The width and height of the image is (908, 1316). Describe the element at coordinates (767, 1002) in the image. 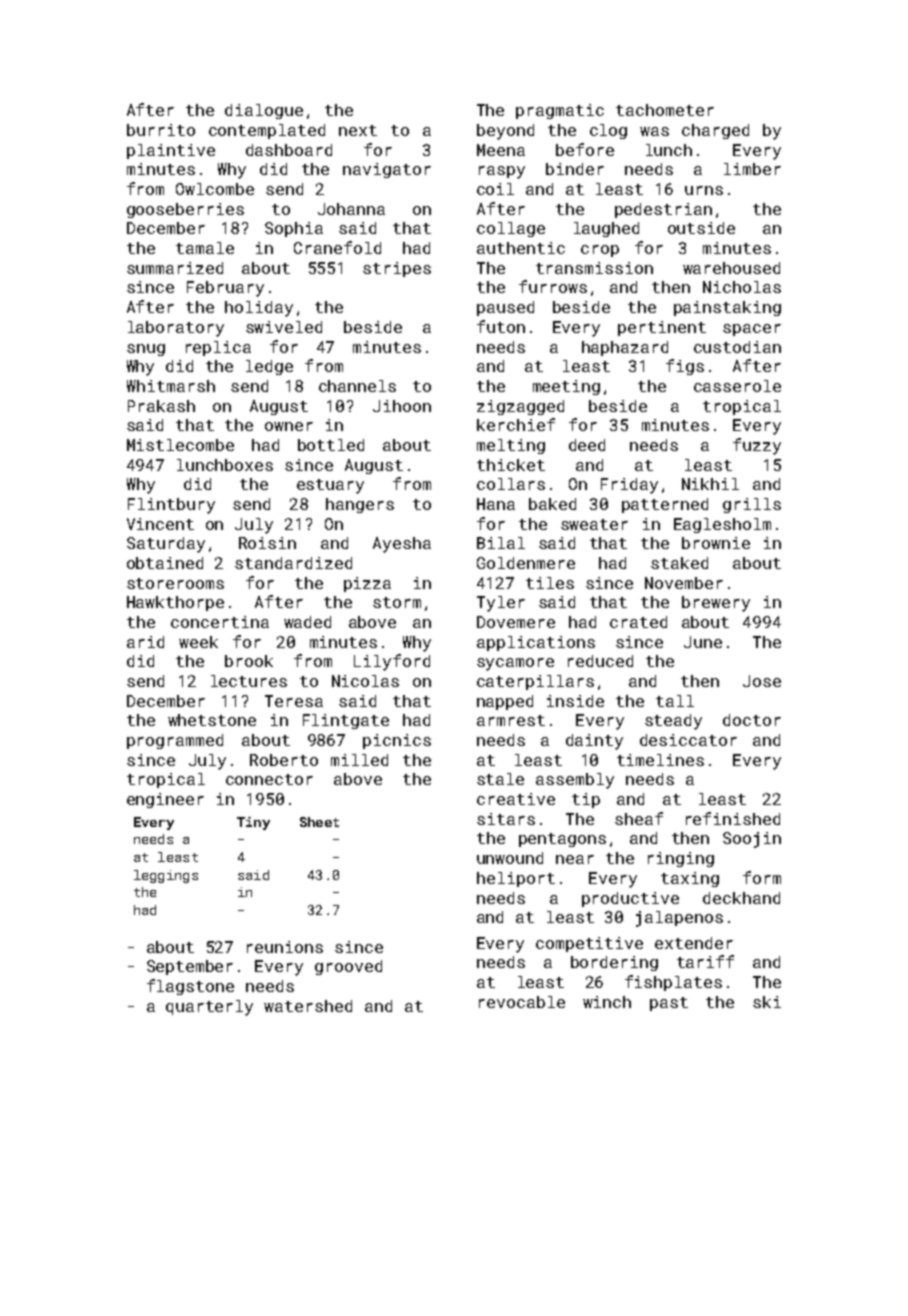

I see `ski` at that location.
